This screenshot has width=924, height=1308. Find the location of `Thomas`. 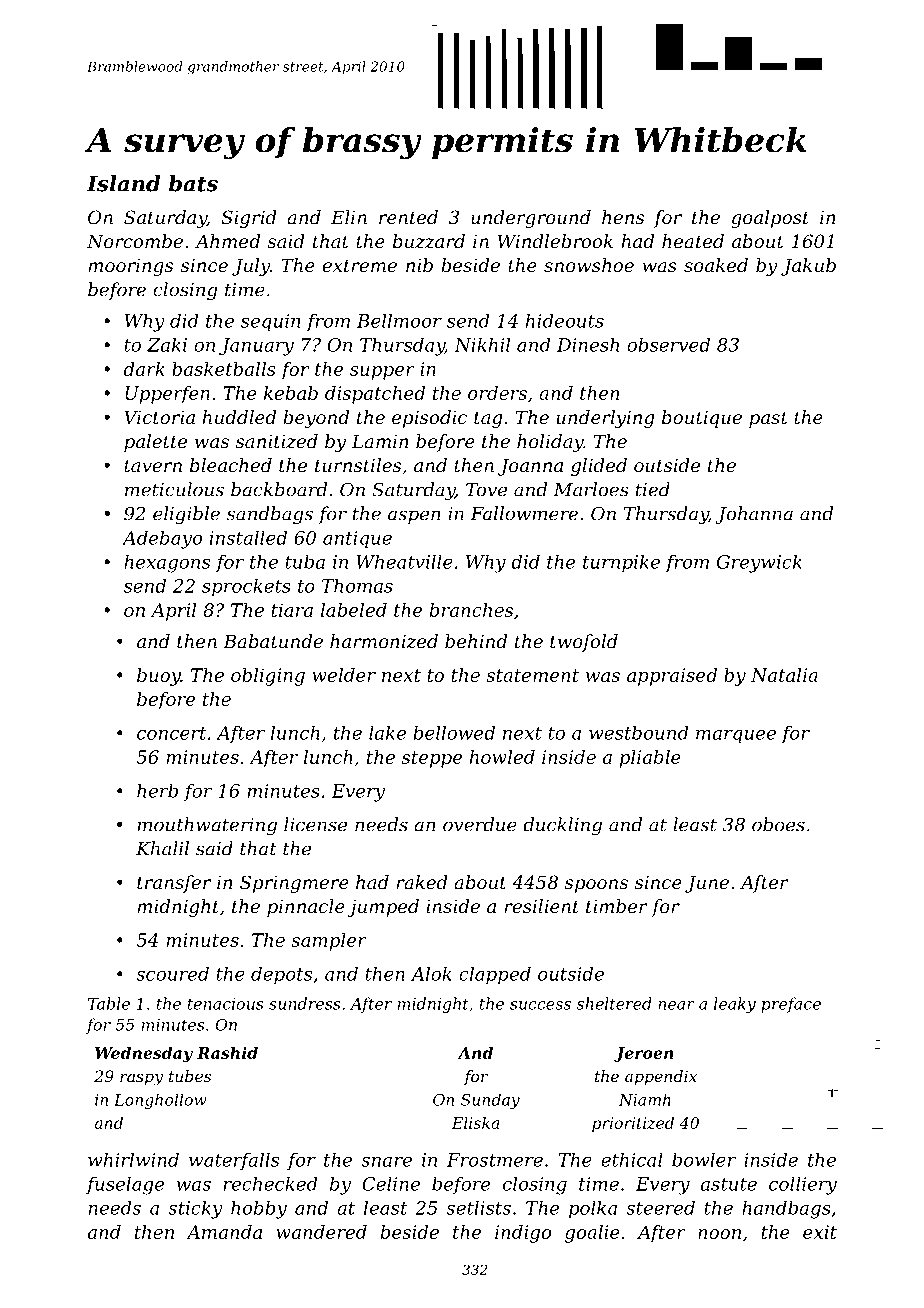

Thomas is located at coordinates (357, 586).
